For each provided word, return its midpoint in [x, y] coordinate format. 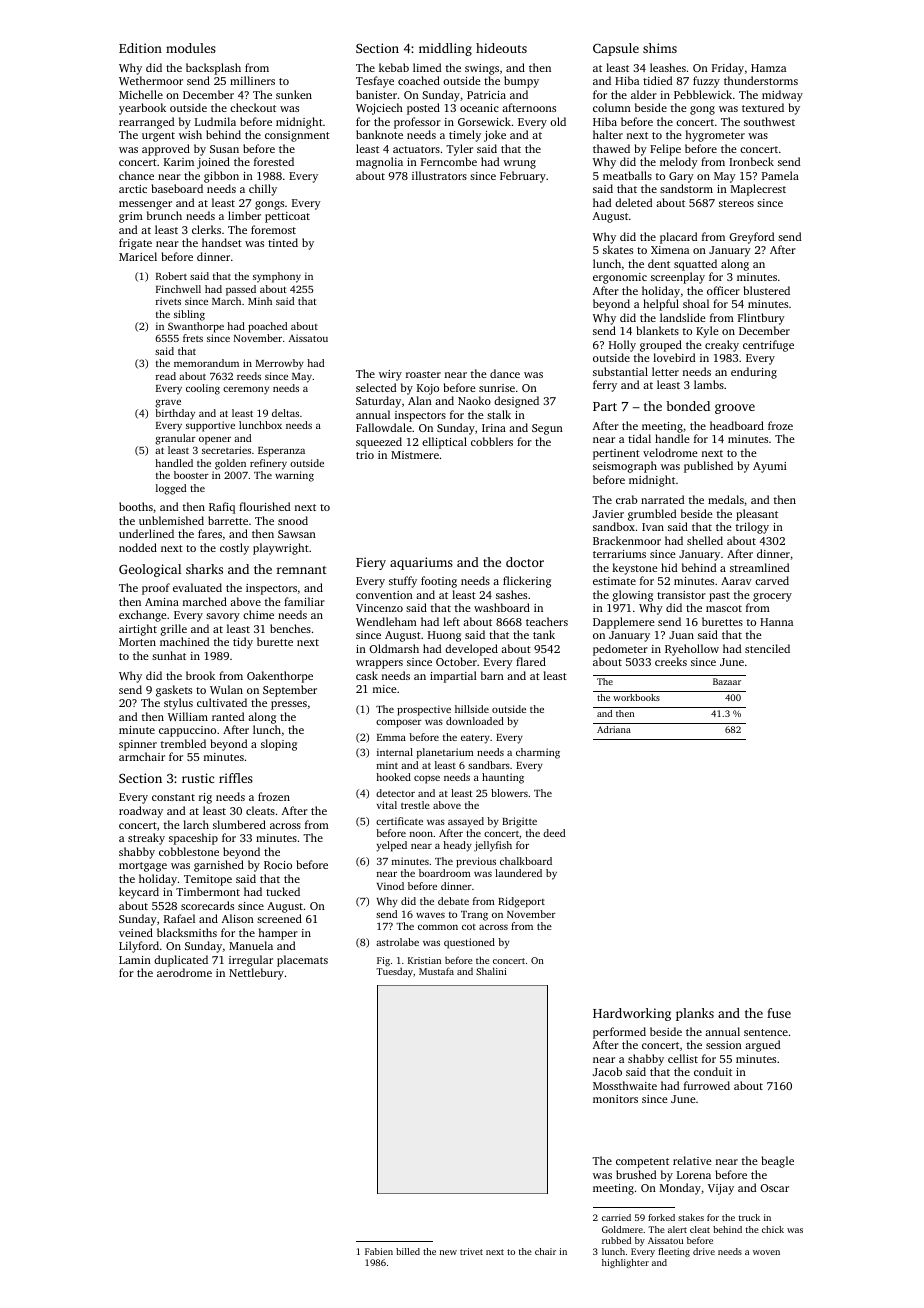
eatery [475, 739]
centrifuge [768, 346]
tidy [243, 643]
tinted [283, 242]
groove [735, 409]
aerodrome [184, 972]
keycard [139, 893]
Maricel [138, 256]
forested [274, 161]
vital [387, 805]
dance [505, 373]
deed [554, 833]
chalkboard [526, 861]
